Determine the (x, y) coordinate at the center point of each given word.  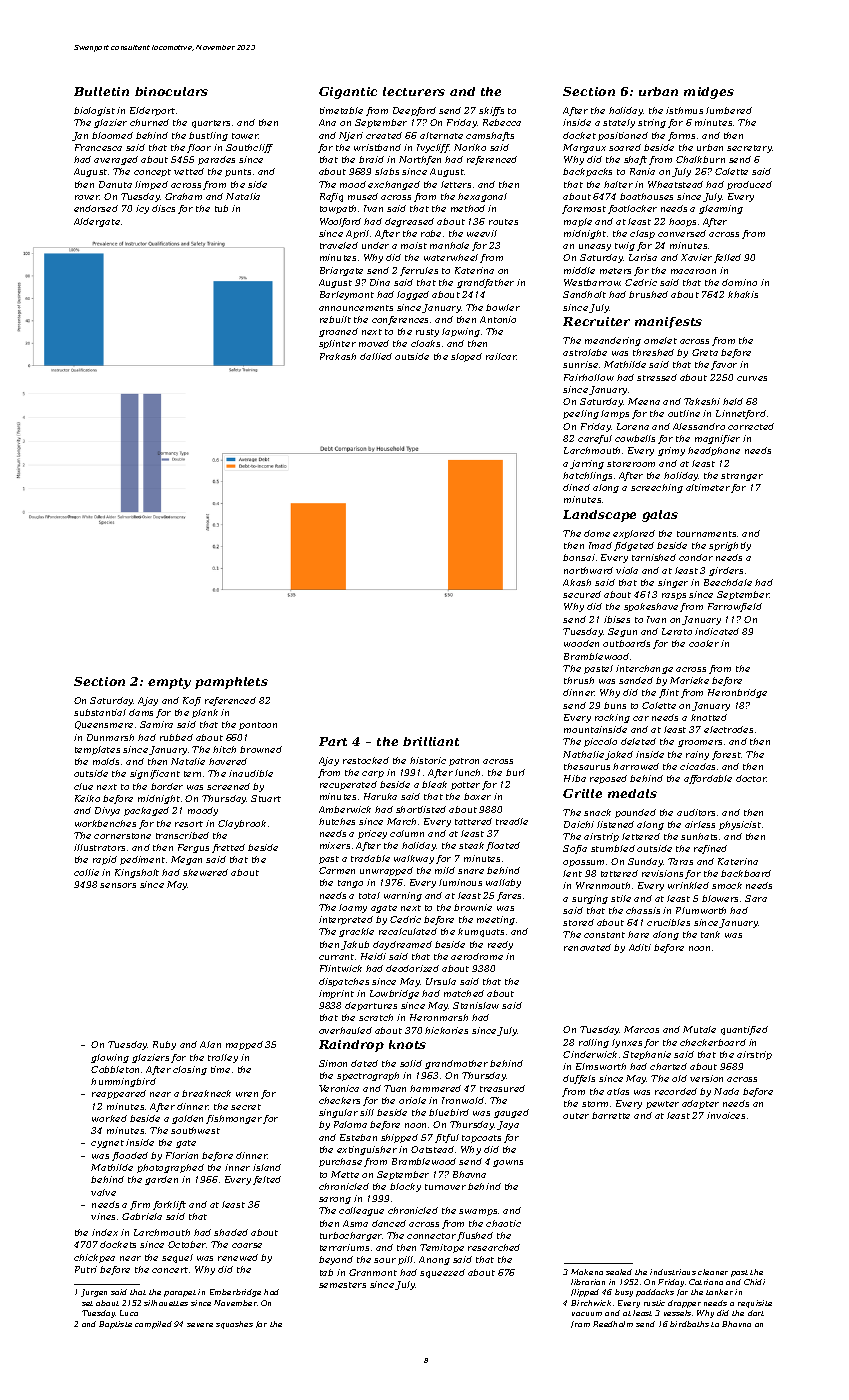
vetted (189, 171)
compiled (153, 1325)
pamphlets (231, 683)
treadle (512, 821)
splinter (337, 344)
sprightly (730, 546)
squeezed (442, 1273)
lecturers (414, 91)
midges (709, 93)
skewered (205, 872)
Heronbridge (737, 693)
